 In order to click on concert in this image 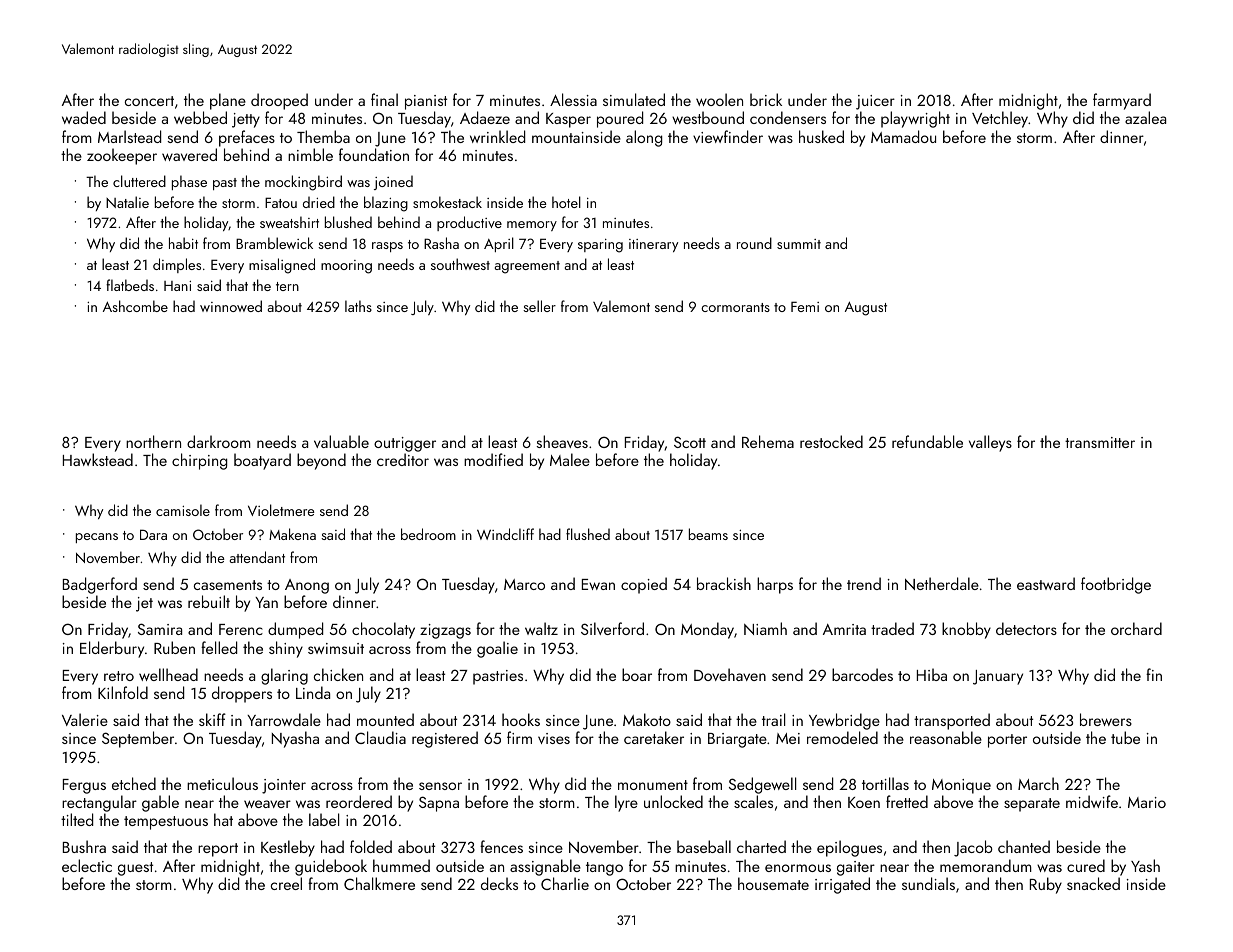, I will do `click(149, 101)`.
